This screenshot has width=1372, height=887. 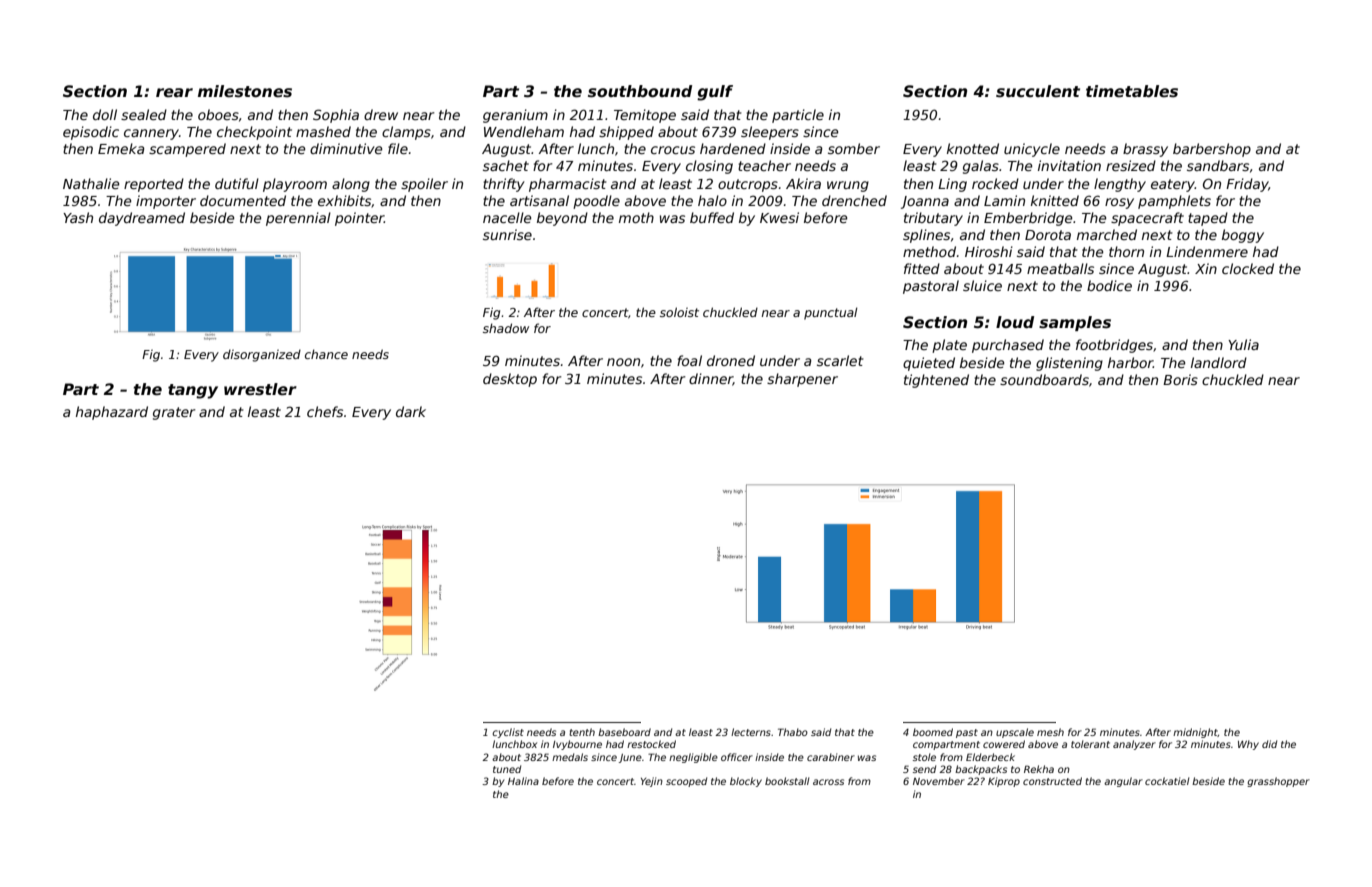 I want to click on Halina, so click(x=523, y=781).
